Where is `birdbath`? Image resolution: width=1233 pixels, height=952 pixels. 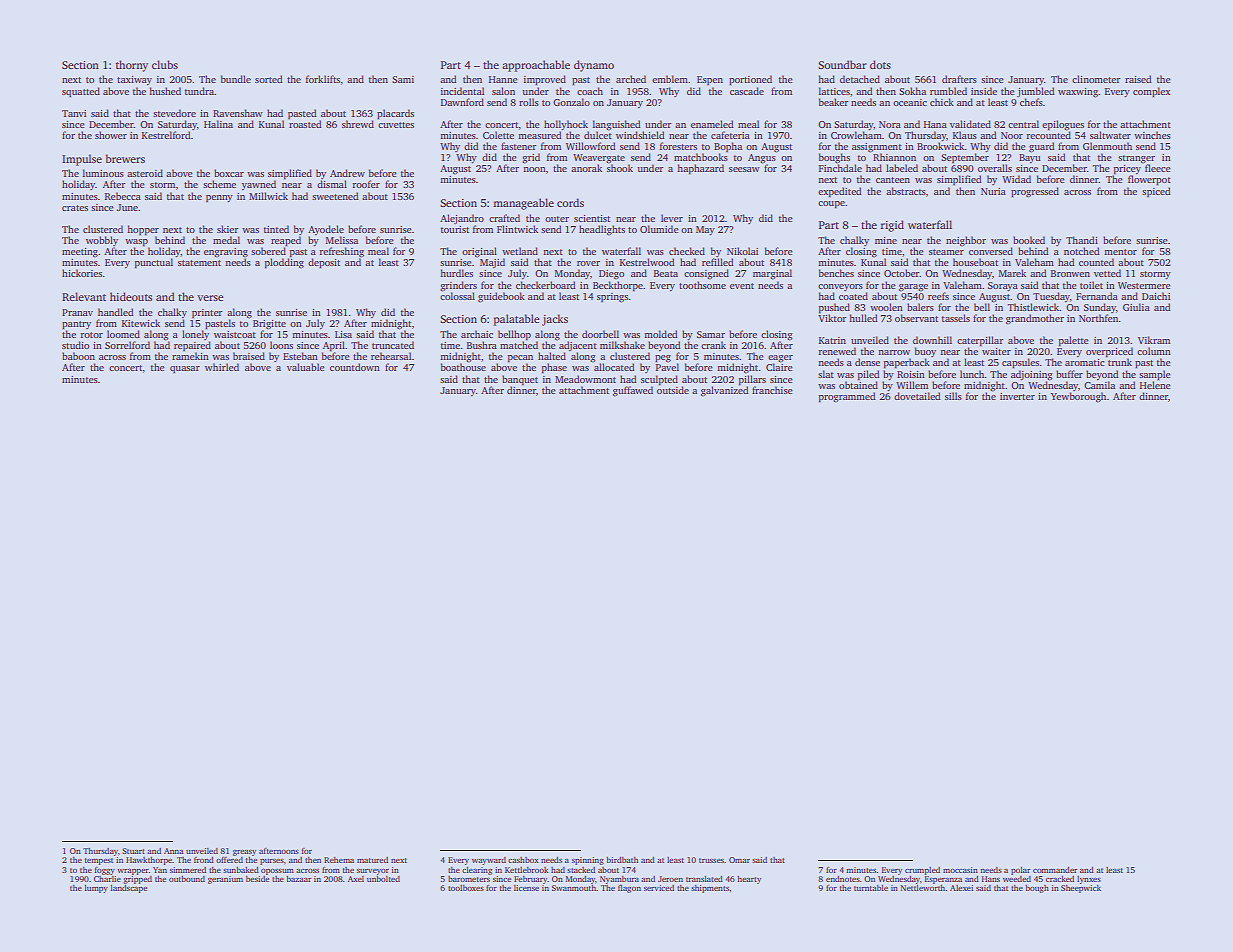 birdbath is located at coordinates (622, 860).
